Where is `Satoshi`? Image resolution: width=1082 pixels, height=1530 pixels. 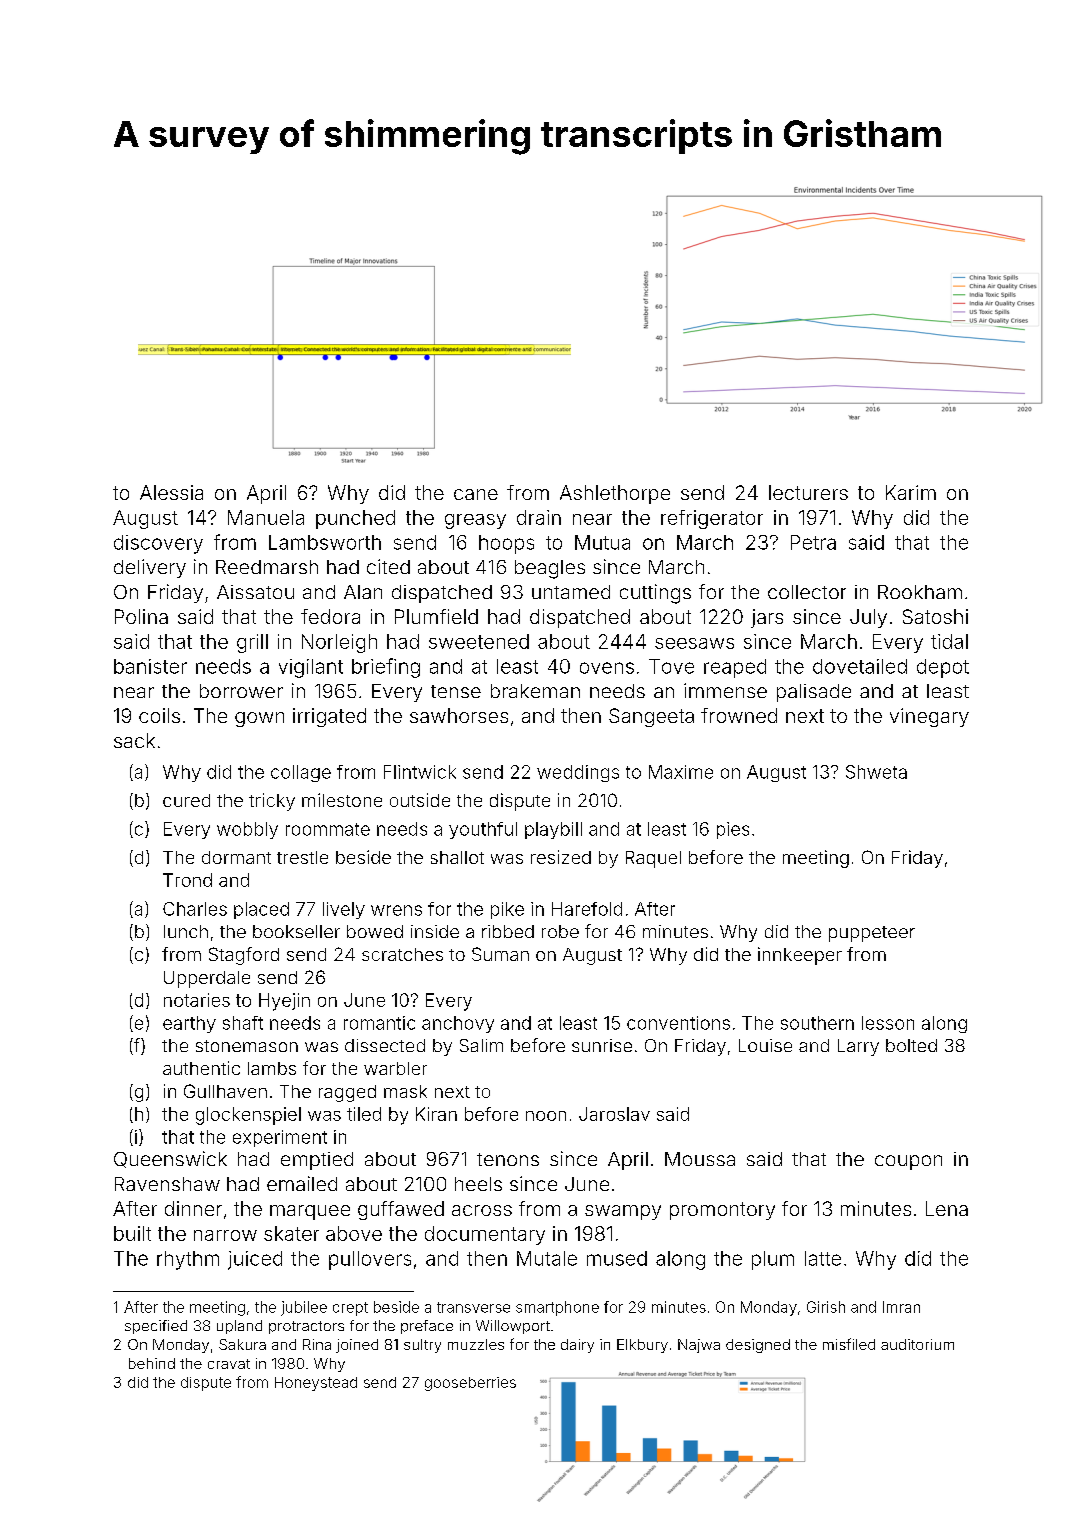 Satoshi is located at coordinates (935, 616).
